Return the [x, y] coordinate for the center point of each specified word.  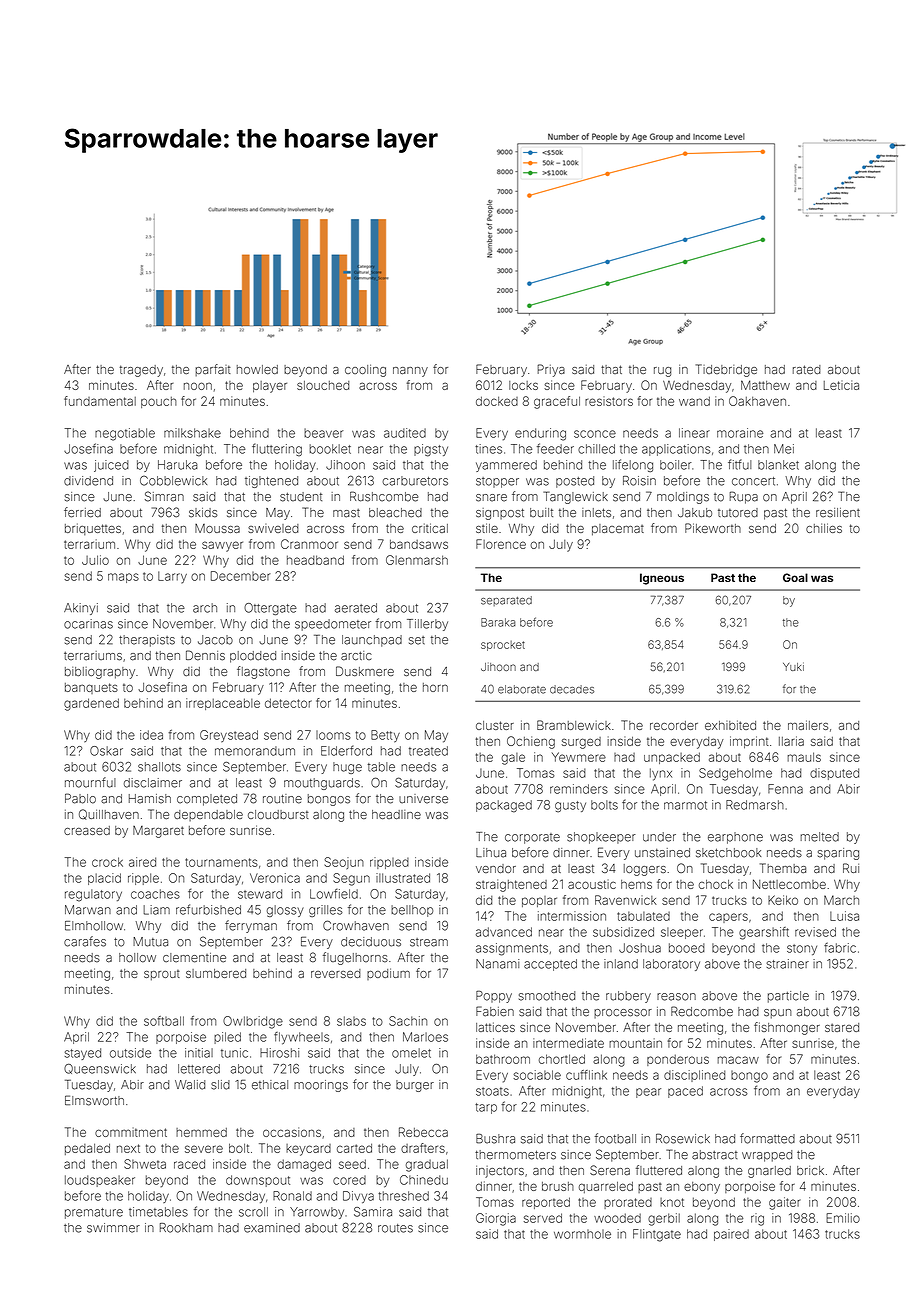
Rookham [186, 1228]
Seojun [344, 863]
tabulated [643, 916]
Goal [795, 577]
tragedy [141, 371]
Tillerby [427, 625]
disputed [834, 774]
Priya [551, 370]
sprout [162, 975]
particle [788, 997]
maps [123, 578]
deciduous [371, 942]
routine [282, 799]
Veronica [275, 878]
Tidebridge [726, 370]
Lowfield [334, 893]
